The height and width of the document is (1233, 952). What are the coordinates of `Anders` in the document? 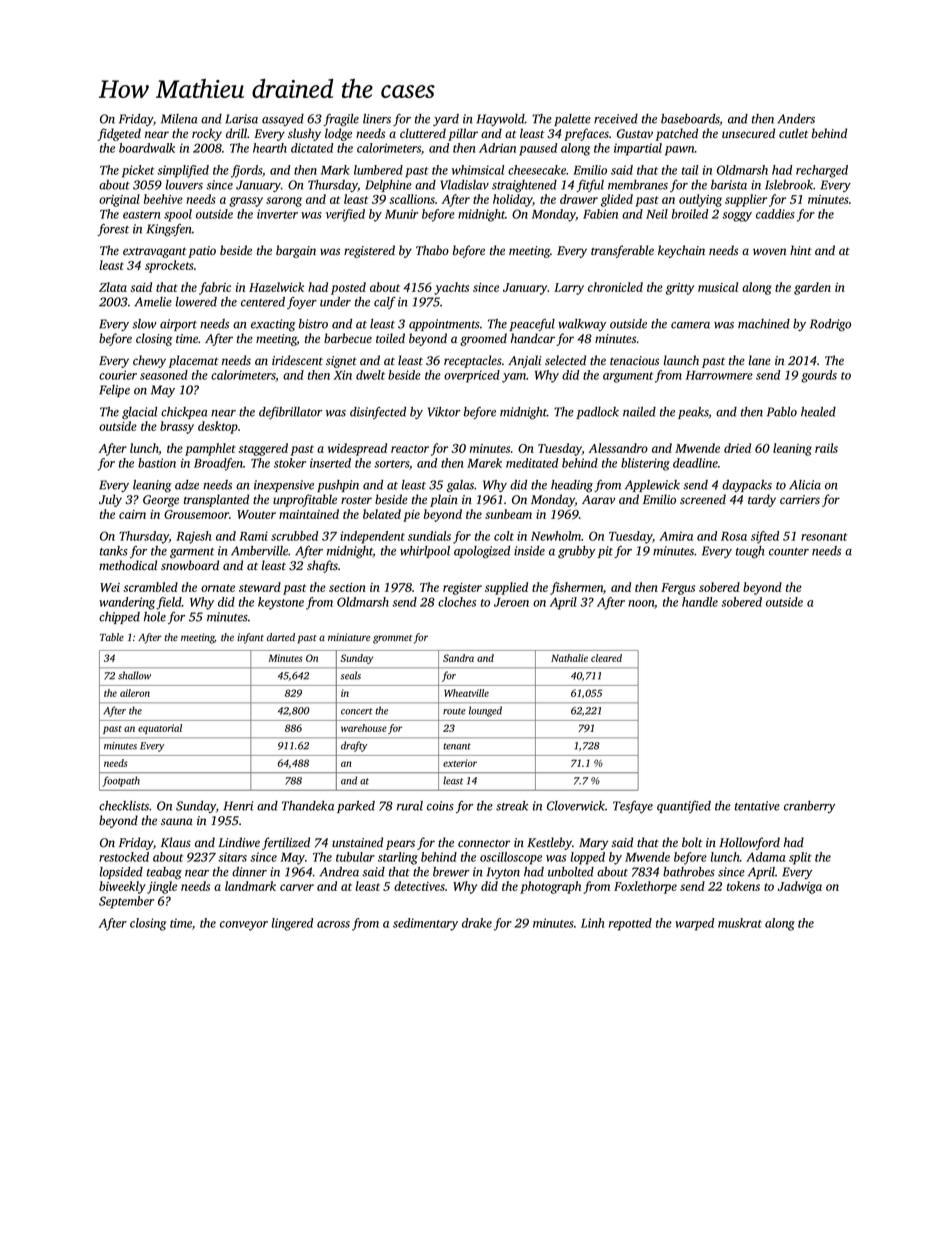 It's located at (796, 119).
